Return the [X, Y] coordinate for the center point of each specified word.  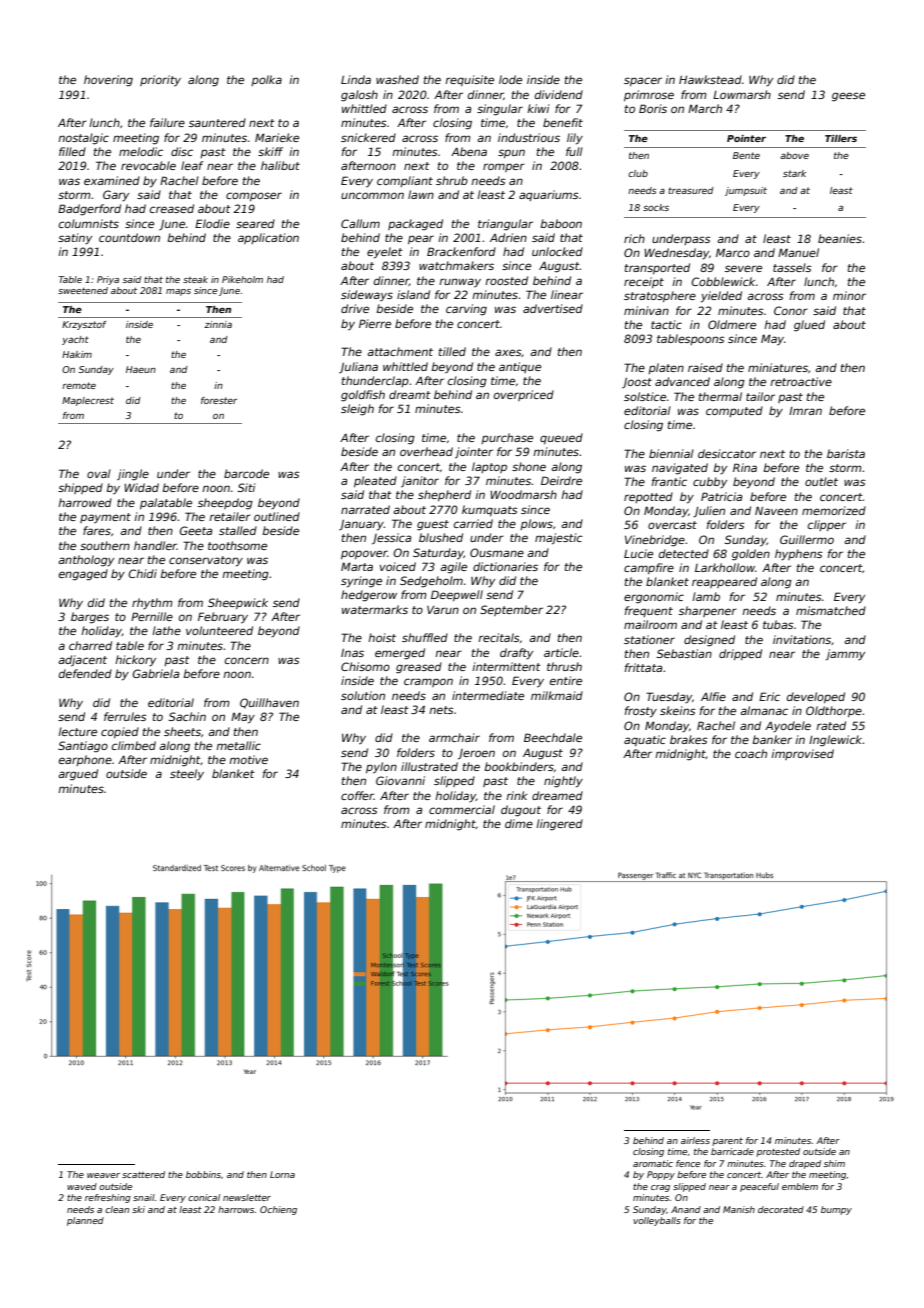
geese [848, 97]
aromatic [653, 1163]
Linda [356, 79]
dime [519, 823]
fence [688, 1163]
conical [204, 1197]
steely [187, 775]
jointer [474, 452]
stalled [238, 530]
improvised [802, 754]
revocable [148, 165]
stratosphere [660, 296]
